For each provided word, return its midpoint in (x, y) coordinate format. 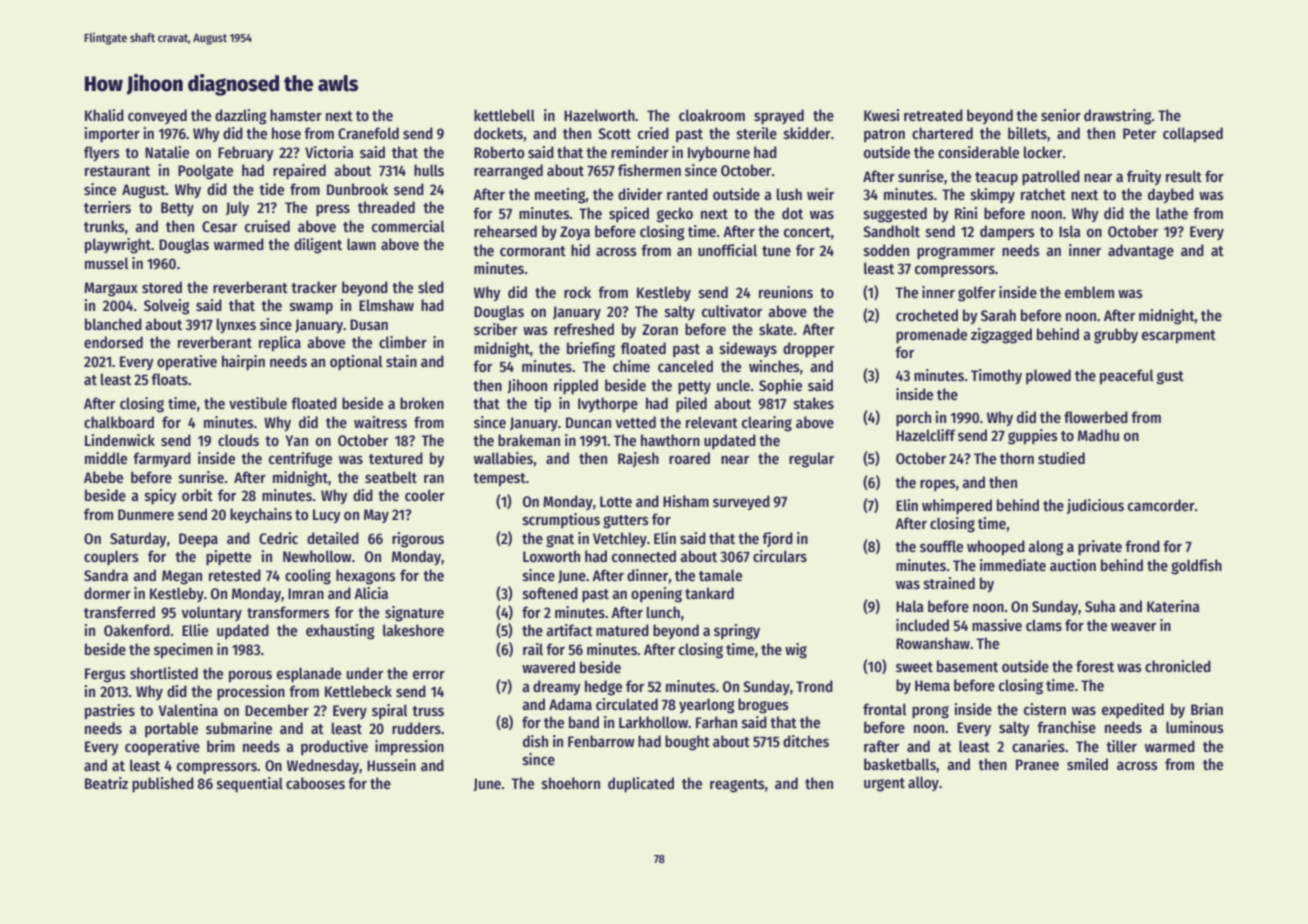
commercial (408, 226)
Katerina (1173, 606)
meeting (560, 196)
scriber (496, 329)
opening (656, 595)
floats (169, 379)
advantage (1141, 252)
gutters (626, 522)
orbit (197, 495)
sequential (250, 784)
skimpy (993, 195)
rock (577, 292)
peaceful (1127, 376)
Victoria (329, 152)
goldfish (1196, 567)
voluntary (212, 613)
